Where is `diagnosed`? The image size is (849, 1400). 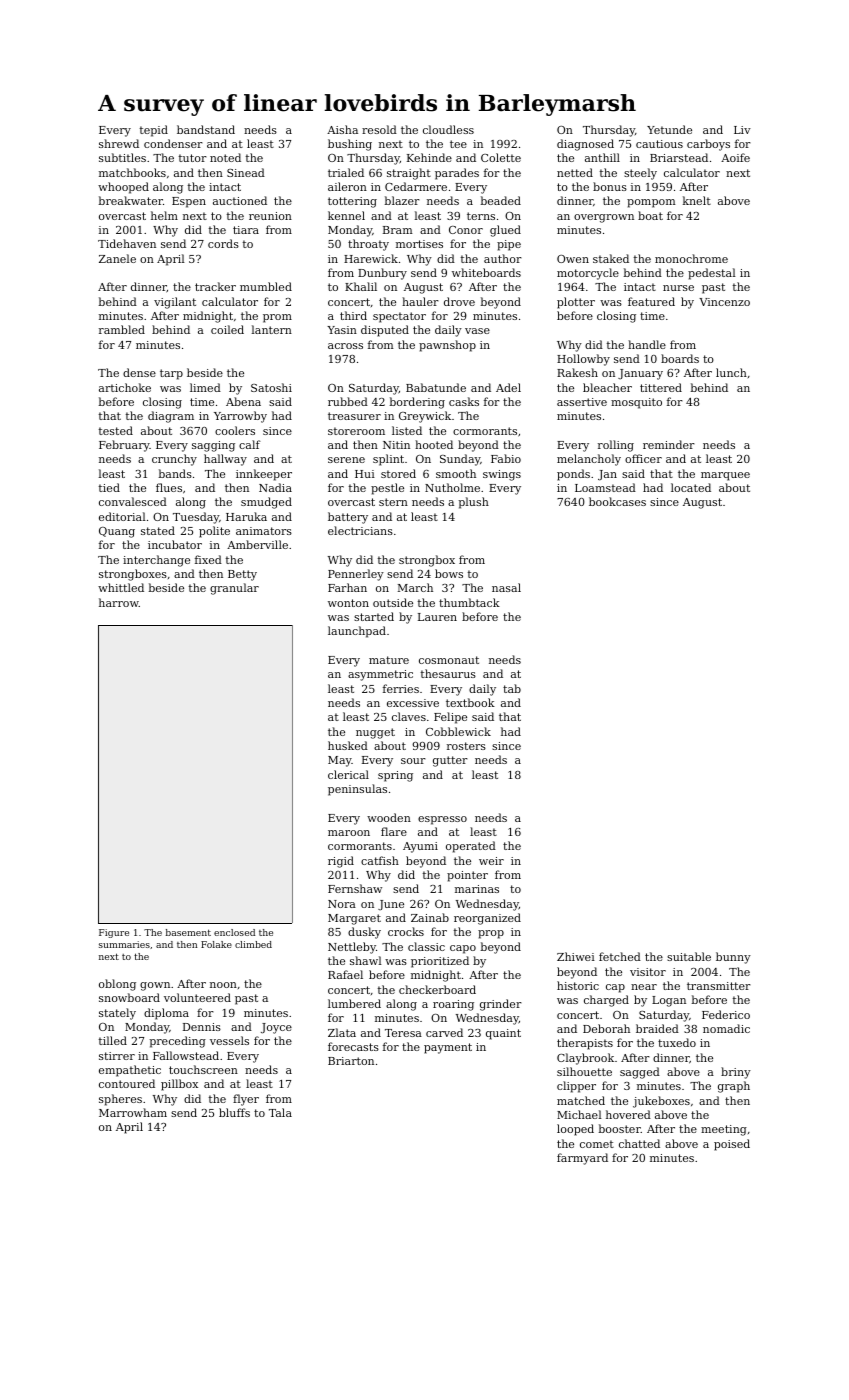 diagnosed is located at coordinates (585, 145).
